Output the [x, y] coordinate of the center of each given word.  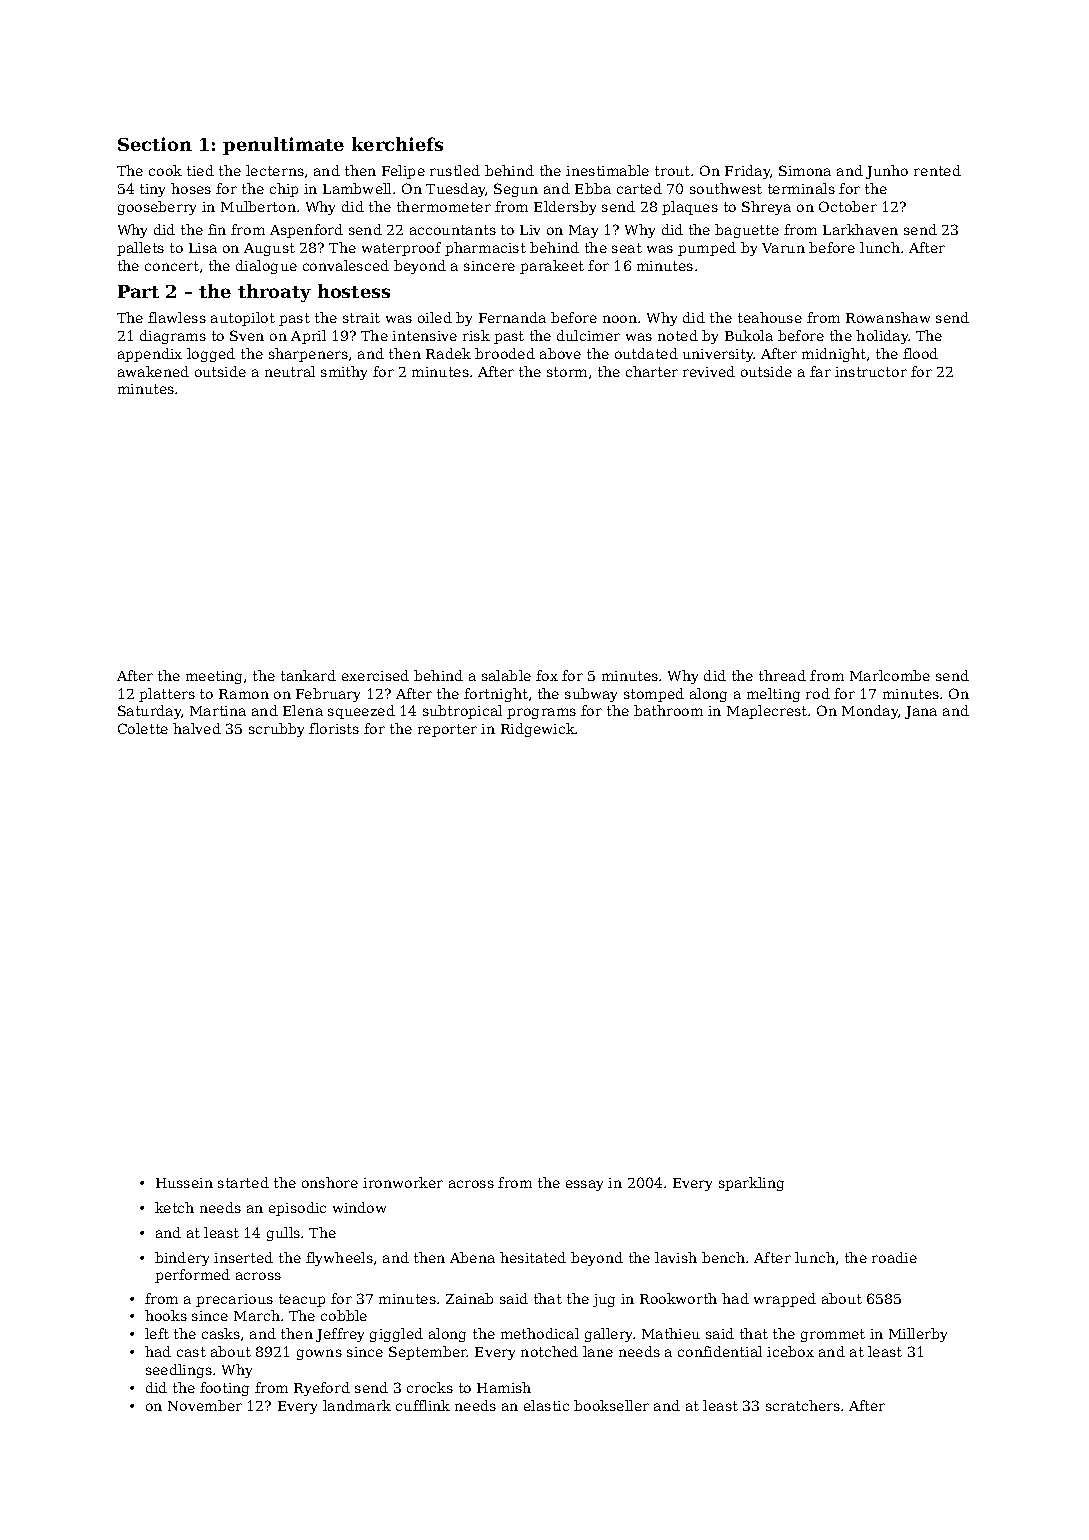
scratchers [803, 1405]
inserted [243, 1257]
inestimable [607, 170]
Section [155, 144]
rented [937, 170]
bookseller [611, 1405]
